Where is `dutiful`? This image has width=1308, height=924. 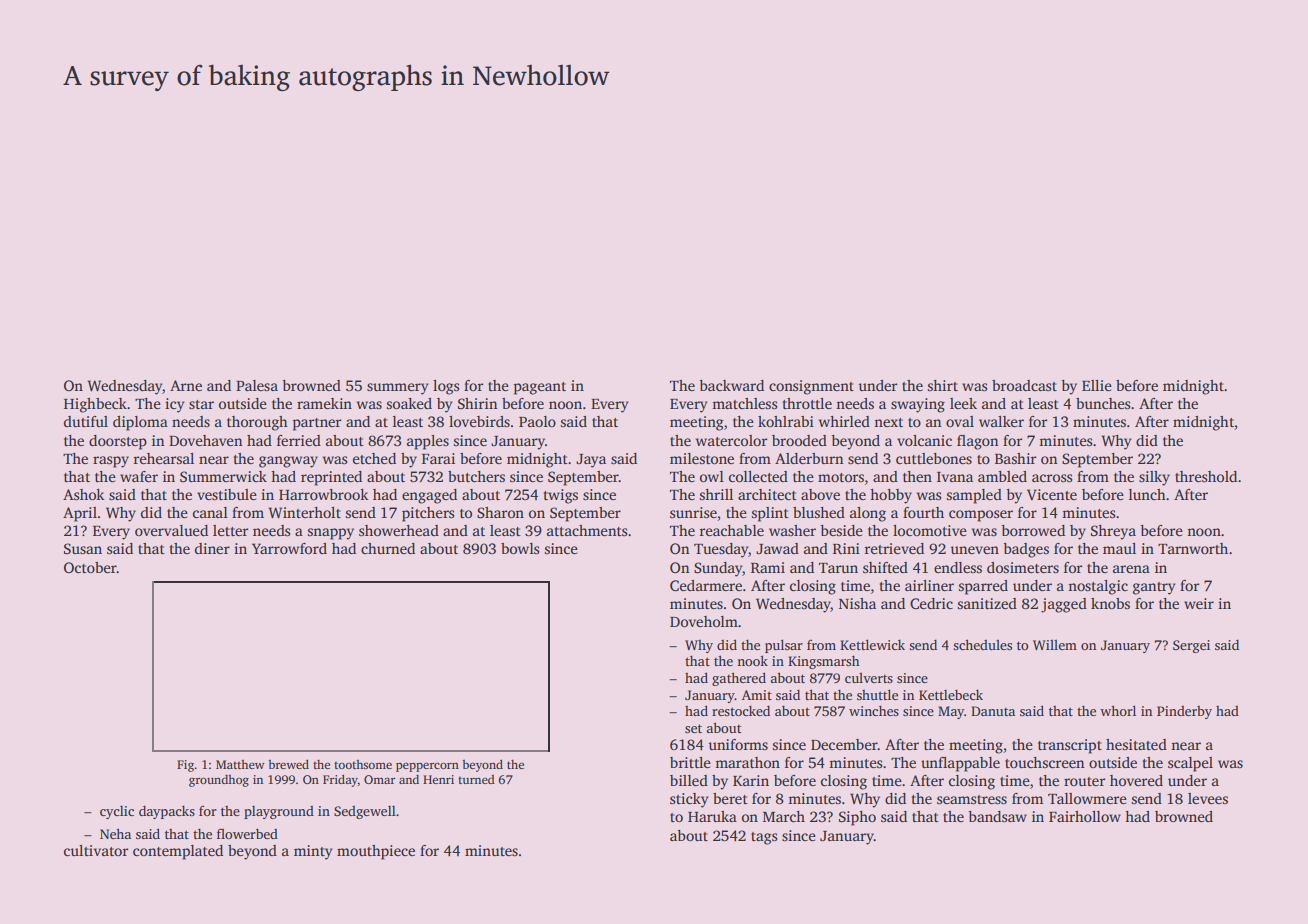 dutiful is located at coordinates (86, 421).
